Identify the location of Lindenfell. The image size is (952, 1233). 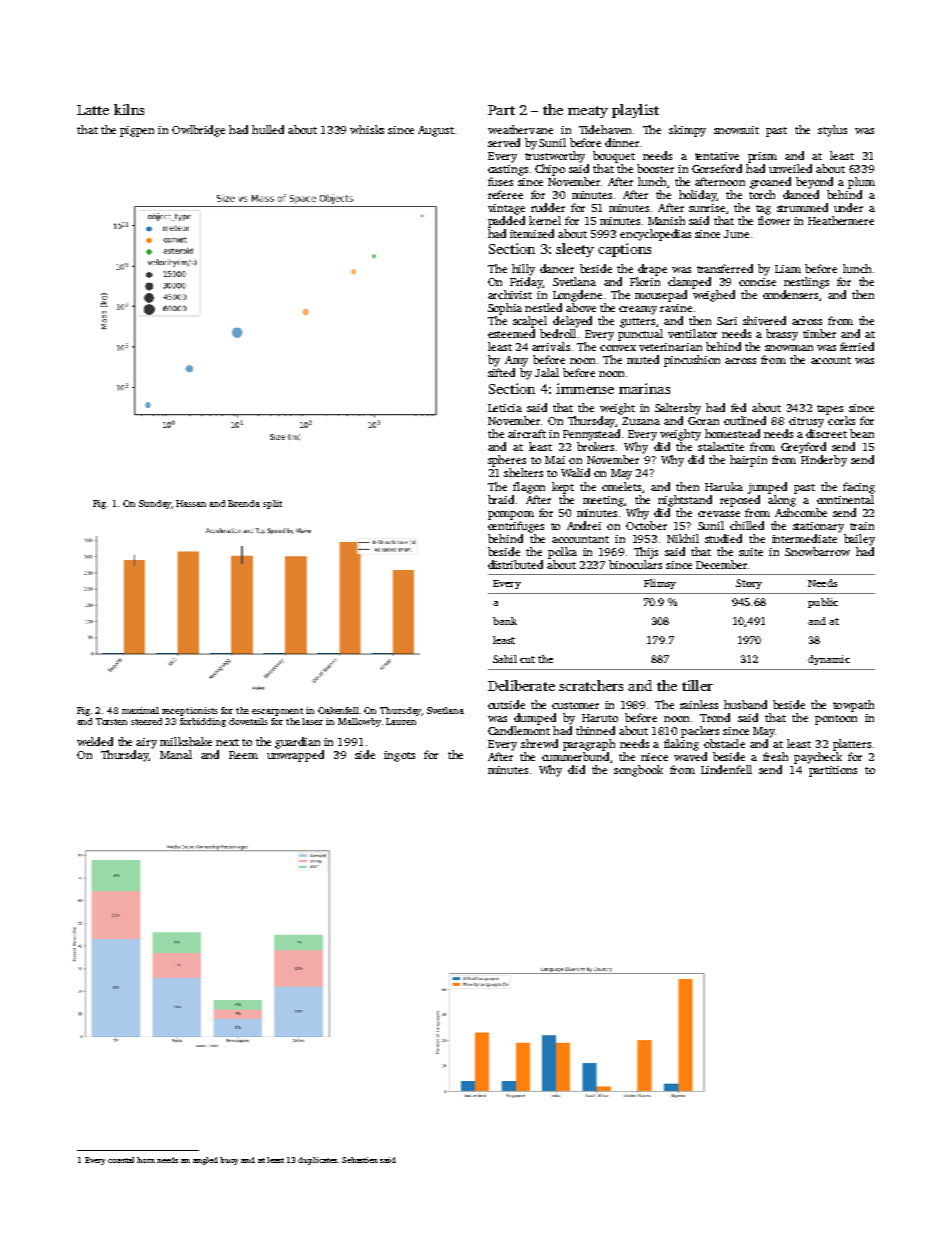
(726, 769).
